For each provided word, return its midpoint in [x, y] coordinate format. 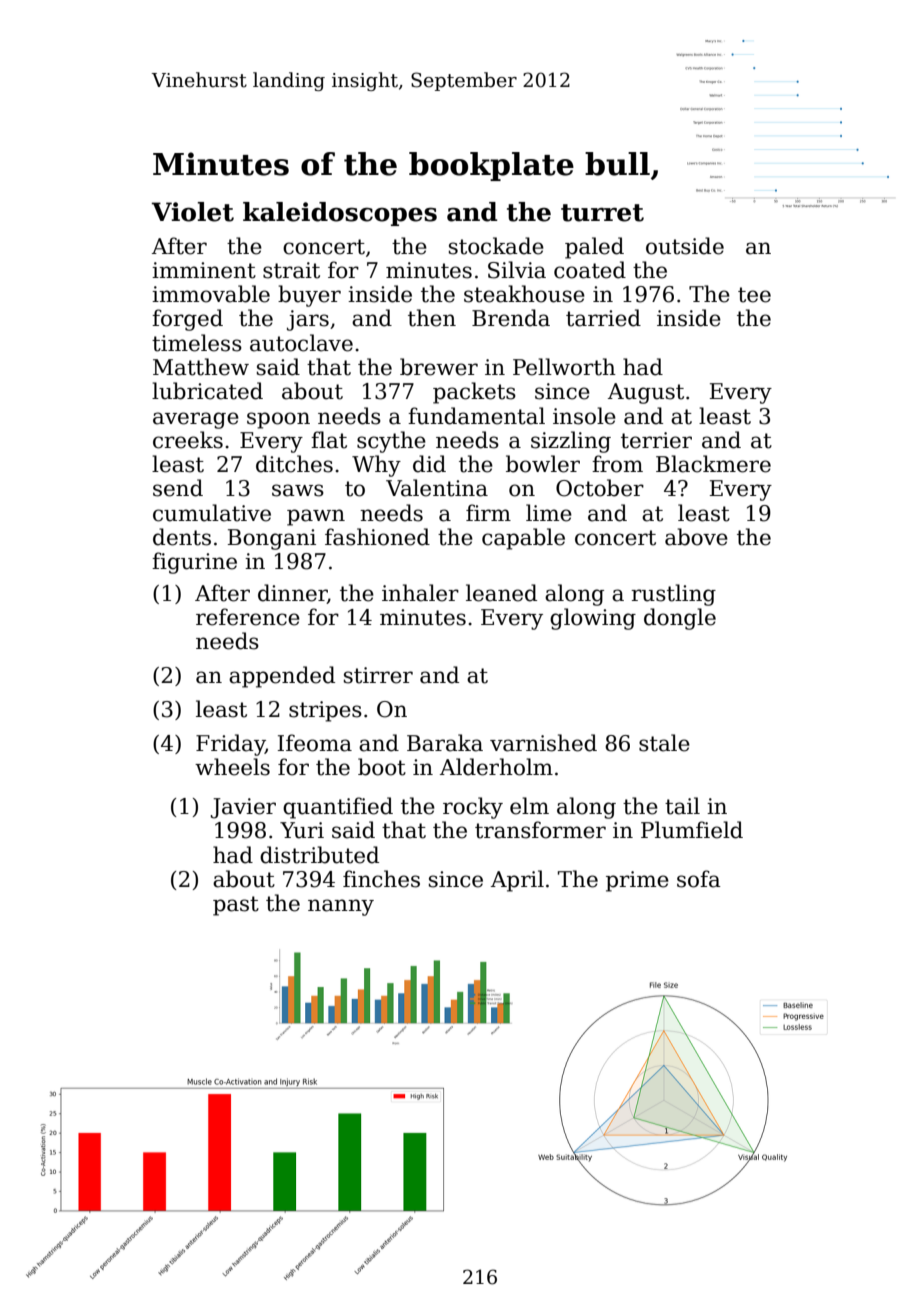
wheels [232, 767]
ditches [294, 464]
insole [584, 416]
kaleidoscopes [340, 214]
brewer [439, 367]
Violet [193, 212]
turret [602, 213]
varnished [543, 743]
